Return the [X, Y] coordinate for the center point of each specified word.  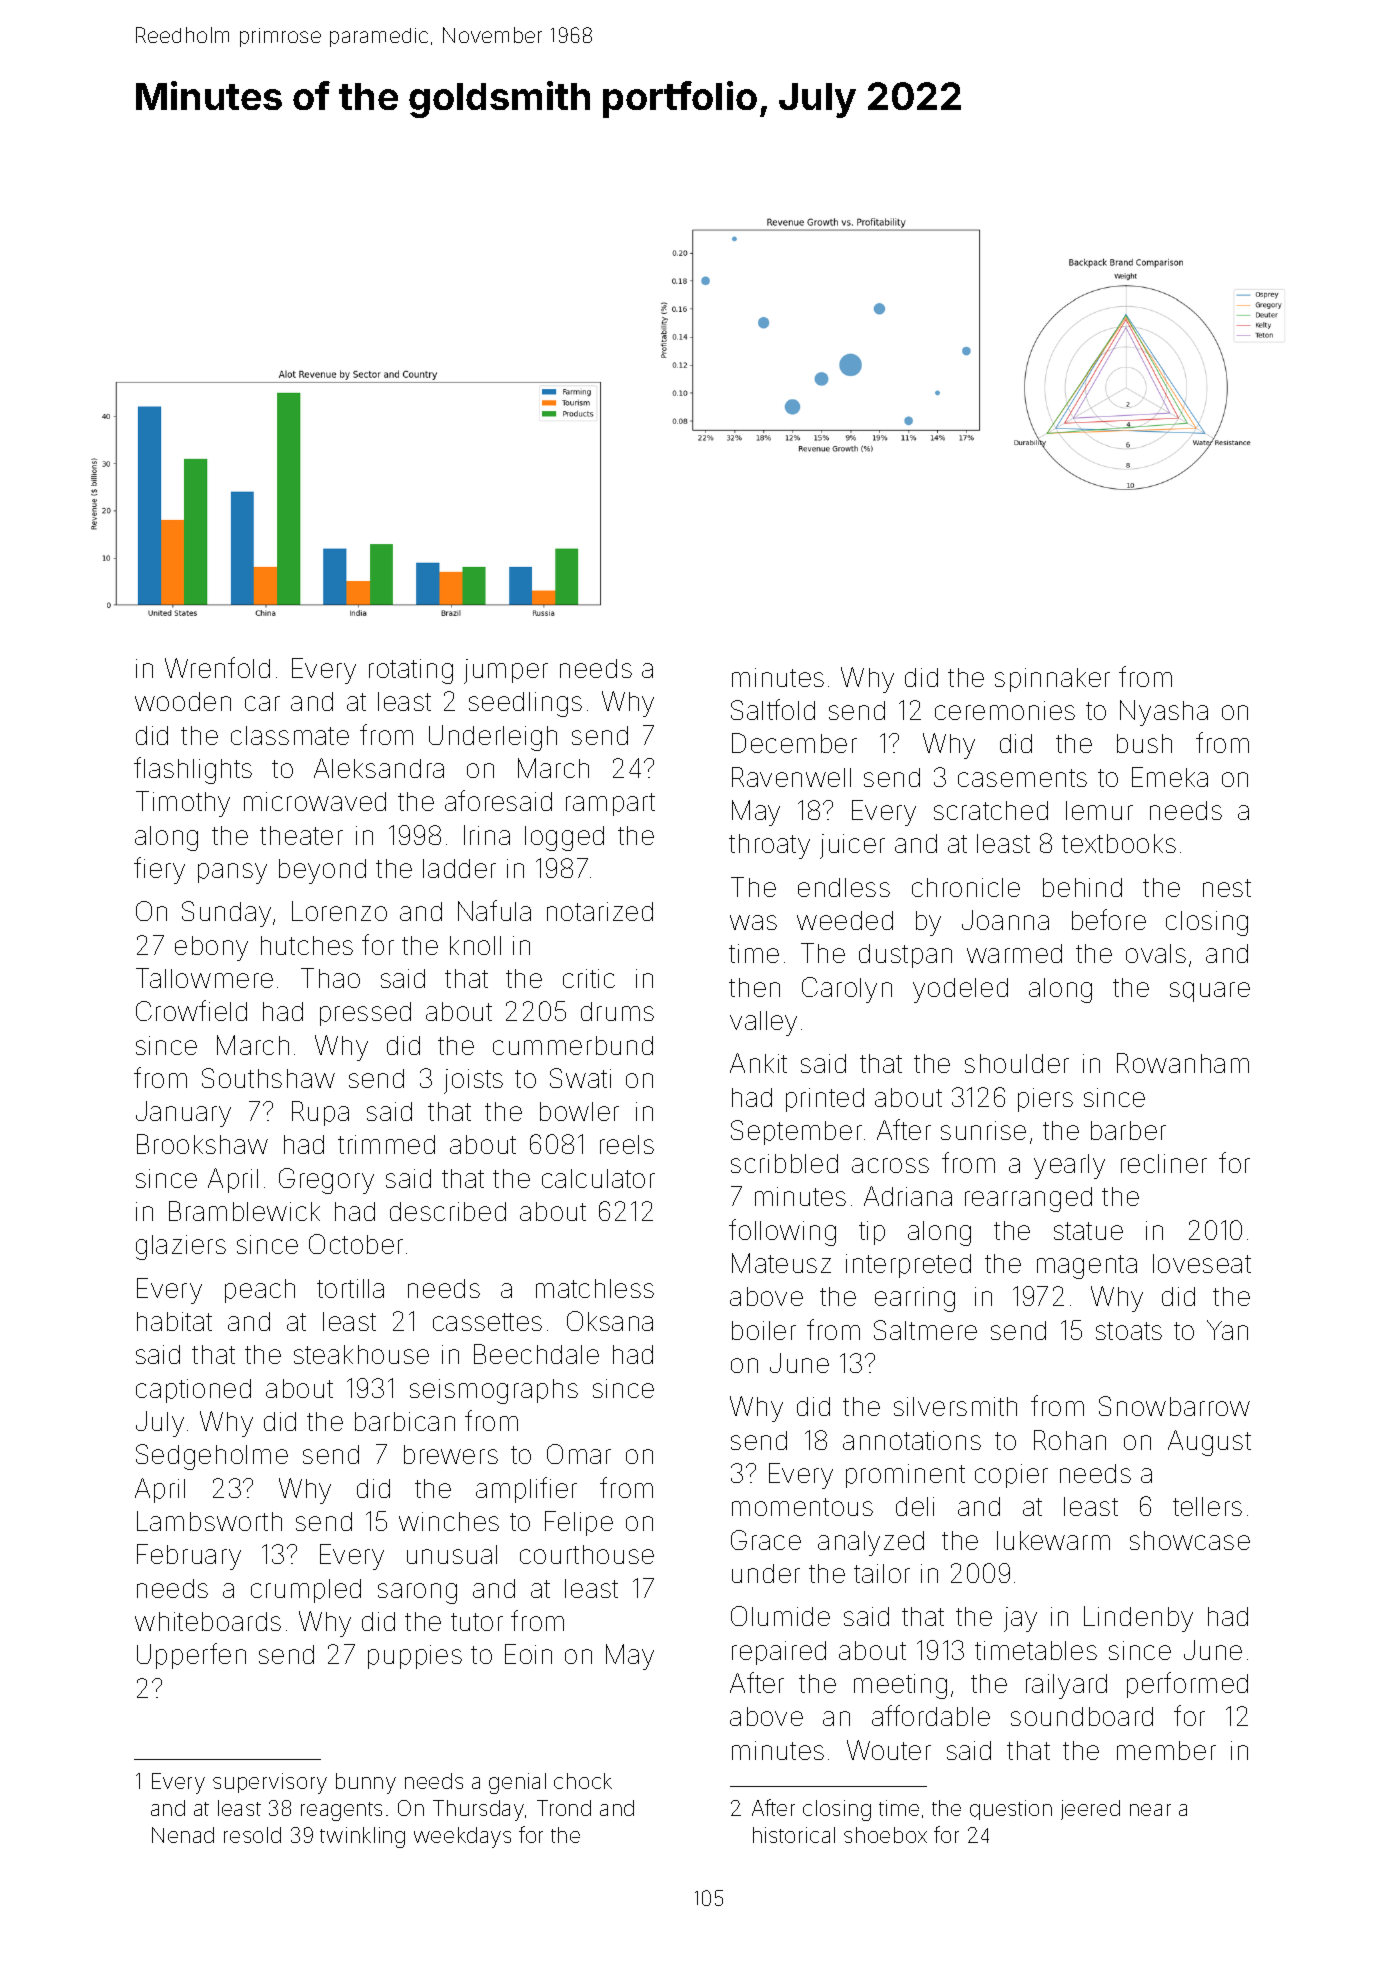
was [753, 922]
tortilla [350, 1288]
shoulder [1017, 1063]
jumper [506, 671]
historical [794, 1835]
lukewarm [1053, 1540]
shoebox [885, 1835]
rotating [411, 671]
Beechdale [536, 1354]
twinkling [362, 1837]
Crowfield [191, 1010]
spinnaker [1052, 680]
